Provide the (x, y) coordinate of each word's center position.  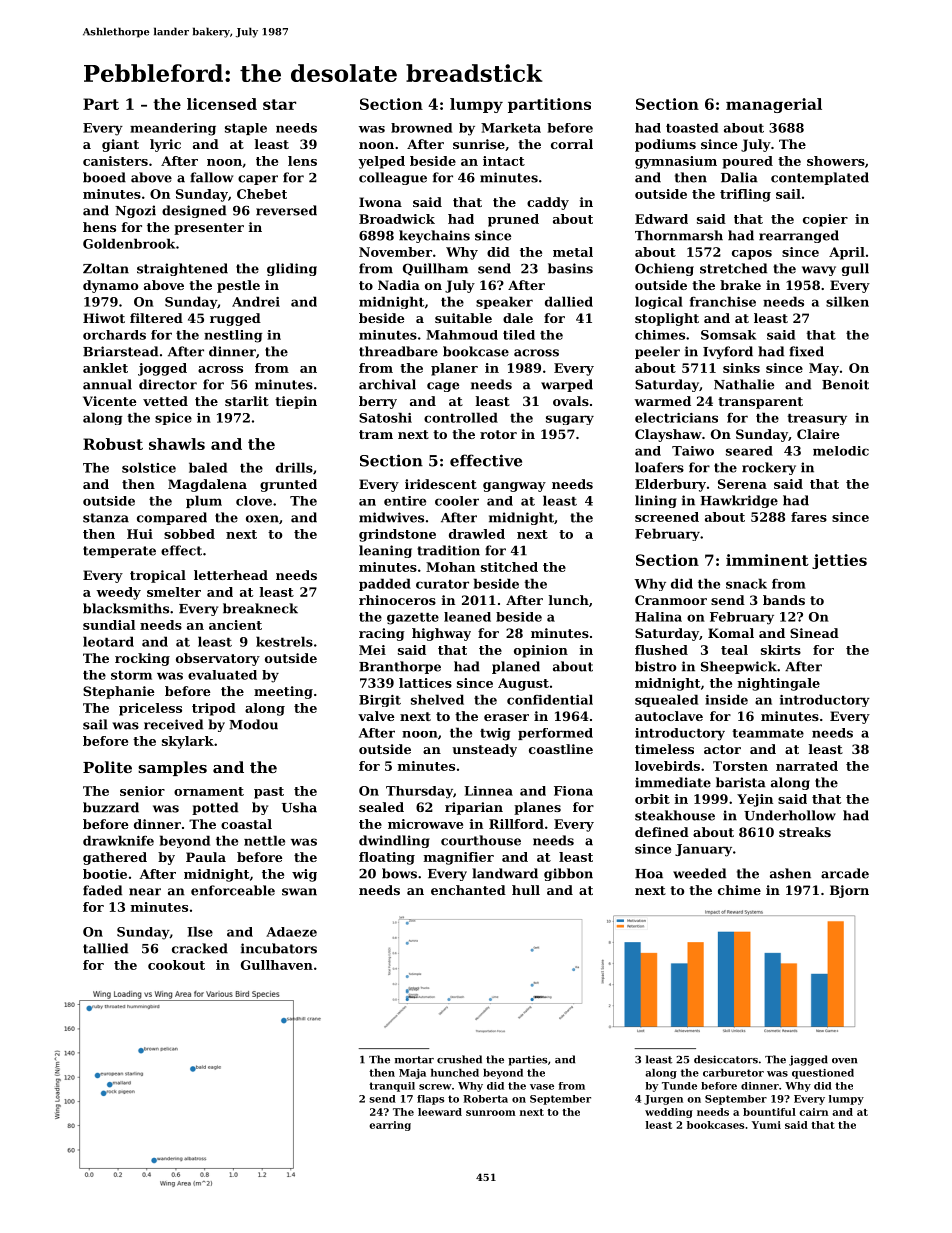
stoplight (667, 319)
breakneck (260, 608)
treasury (817, 419)
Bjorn (849, 891)
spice (173, 419)
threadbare (398, 351)
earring (390, 1126)
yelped (381, 162)
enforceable (233, 890)
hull (526, 890)
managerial (774, 105)
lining (656, 501)
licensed (222, 104)
